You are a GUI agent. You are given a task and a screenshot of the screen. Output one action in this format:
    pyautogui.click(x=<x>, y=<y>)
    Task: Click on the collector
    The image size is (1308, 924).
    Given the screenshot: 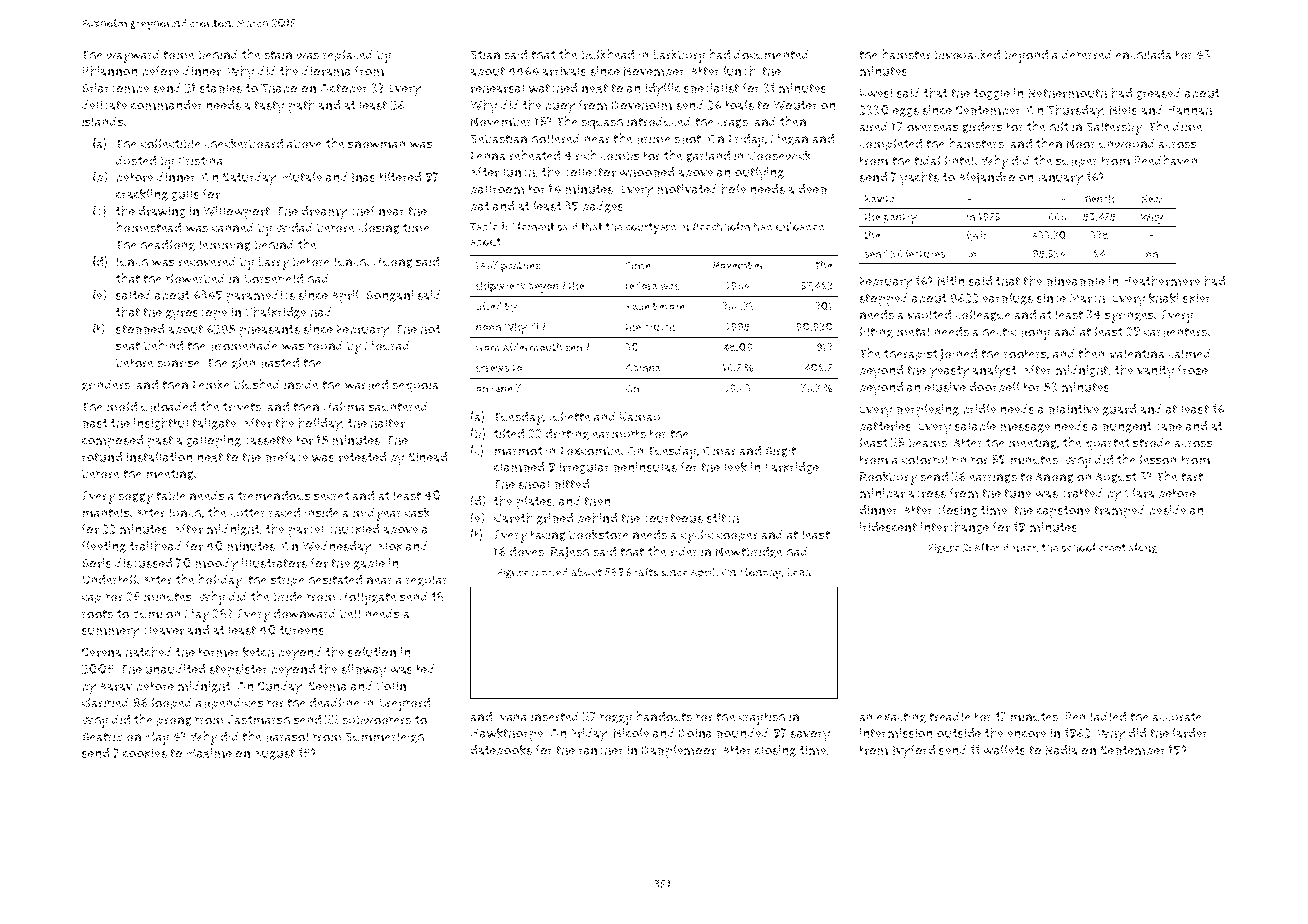 What is the action you would take?
    pyautogui.click(x=590, y=171)
